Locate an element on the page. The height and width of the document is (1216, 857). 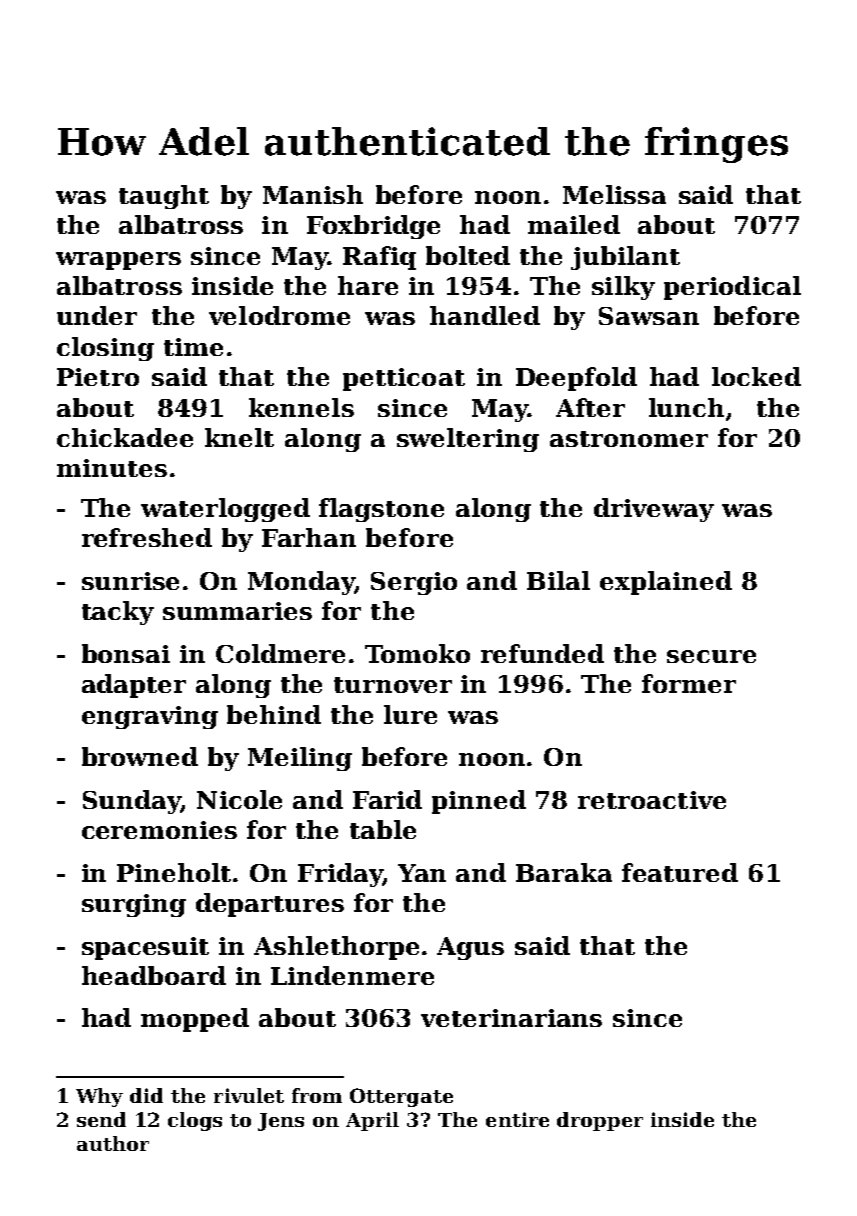
from is located at coordinates (317, 1095).
